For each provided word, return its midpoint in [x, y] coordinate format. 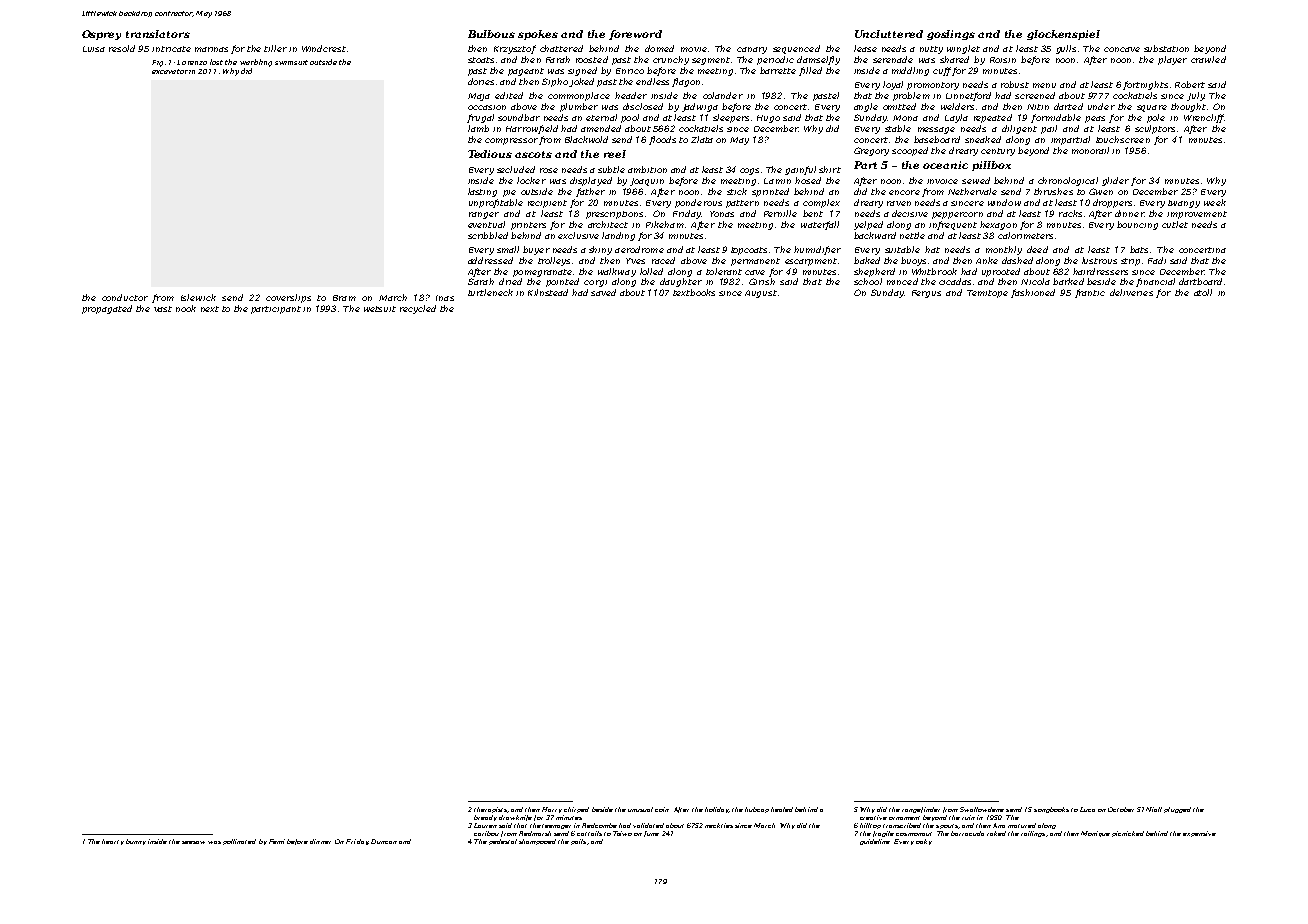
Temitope [987, 294]
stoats [481, 60]
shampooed [537, 842]
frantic [1090, 293]
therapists [490, 810]
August [761, 294]
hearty [113, 842]
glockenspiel [1063, 35]
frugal [480, 118]
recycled [418, 309]
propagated [107, 309]
